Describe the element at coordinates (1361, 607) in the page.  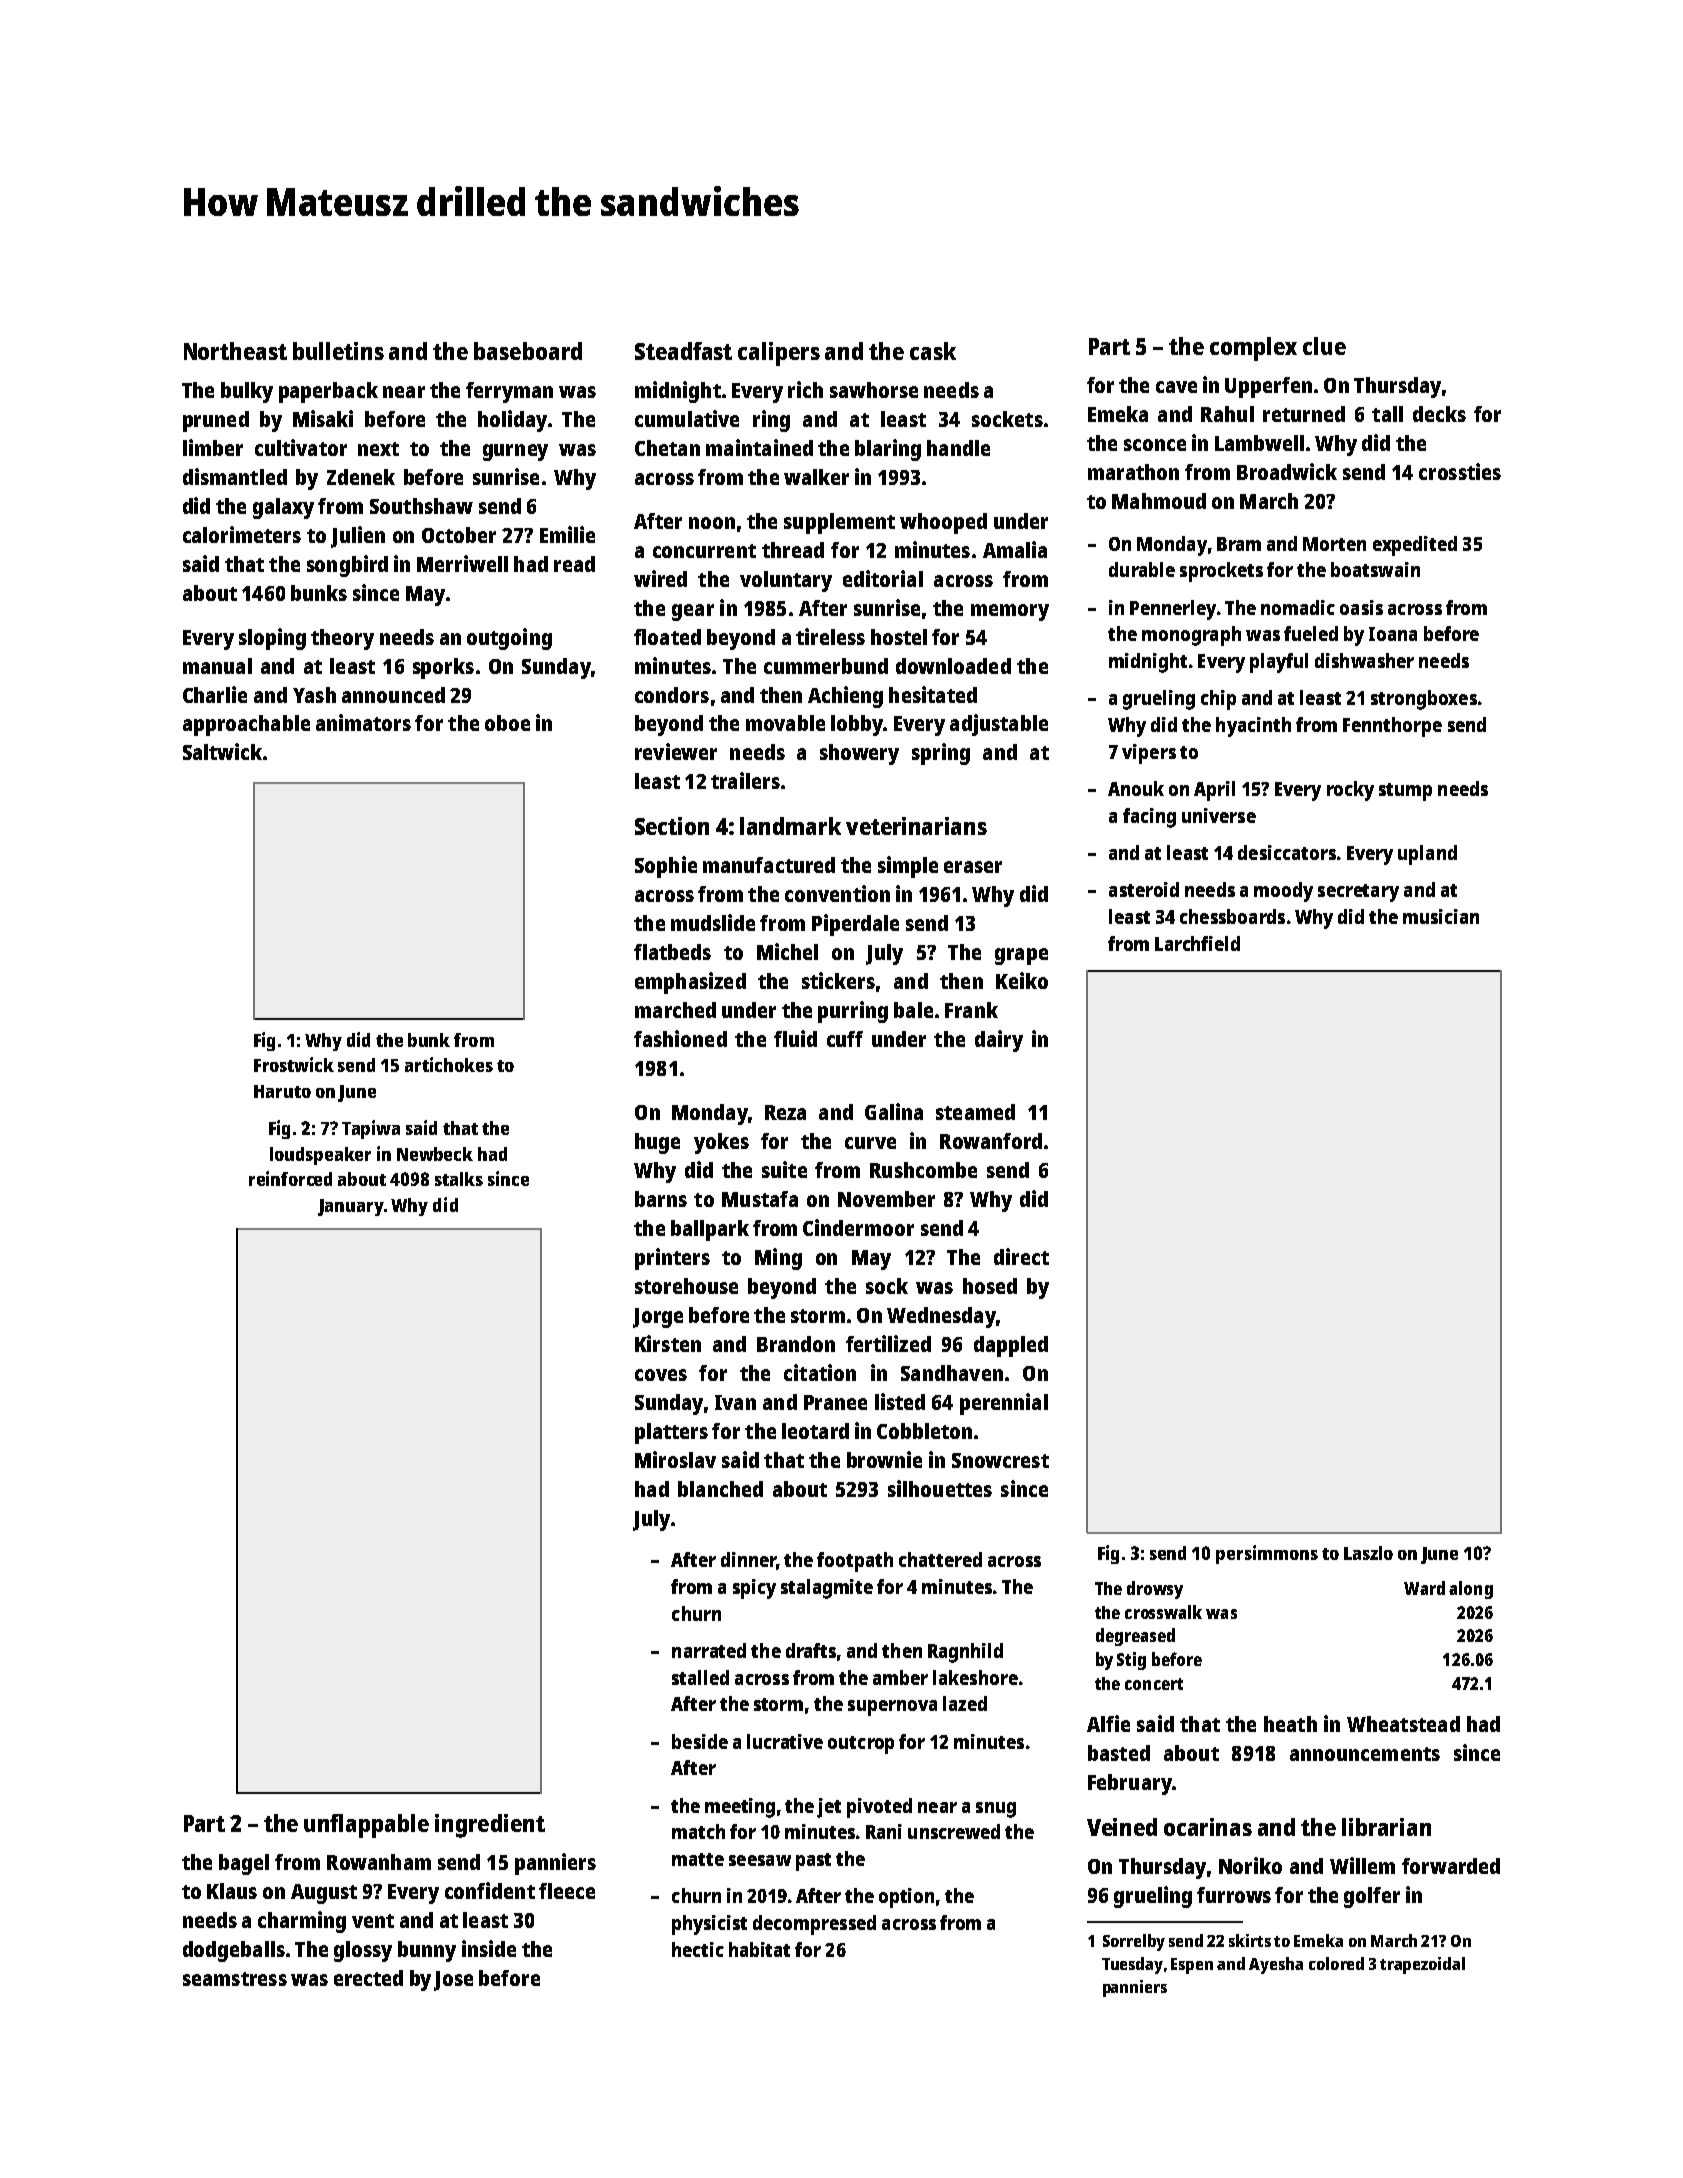
I see `oasis` at that location.
